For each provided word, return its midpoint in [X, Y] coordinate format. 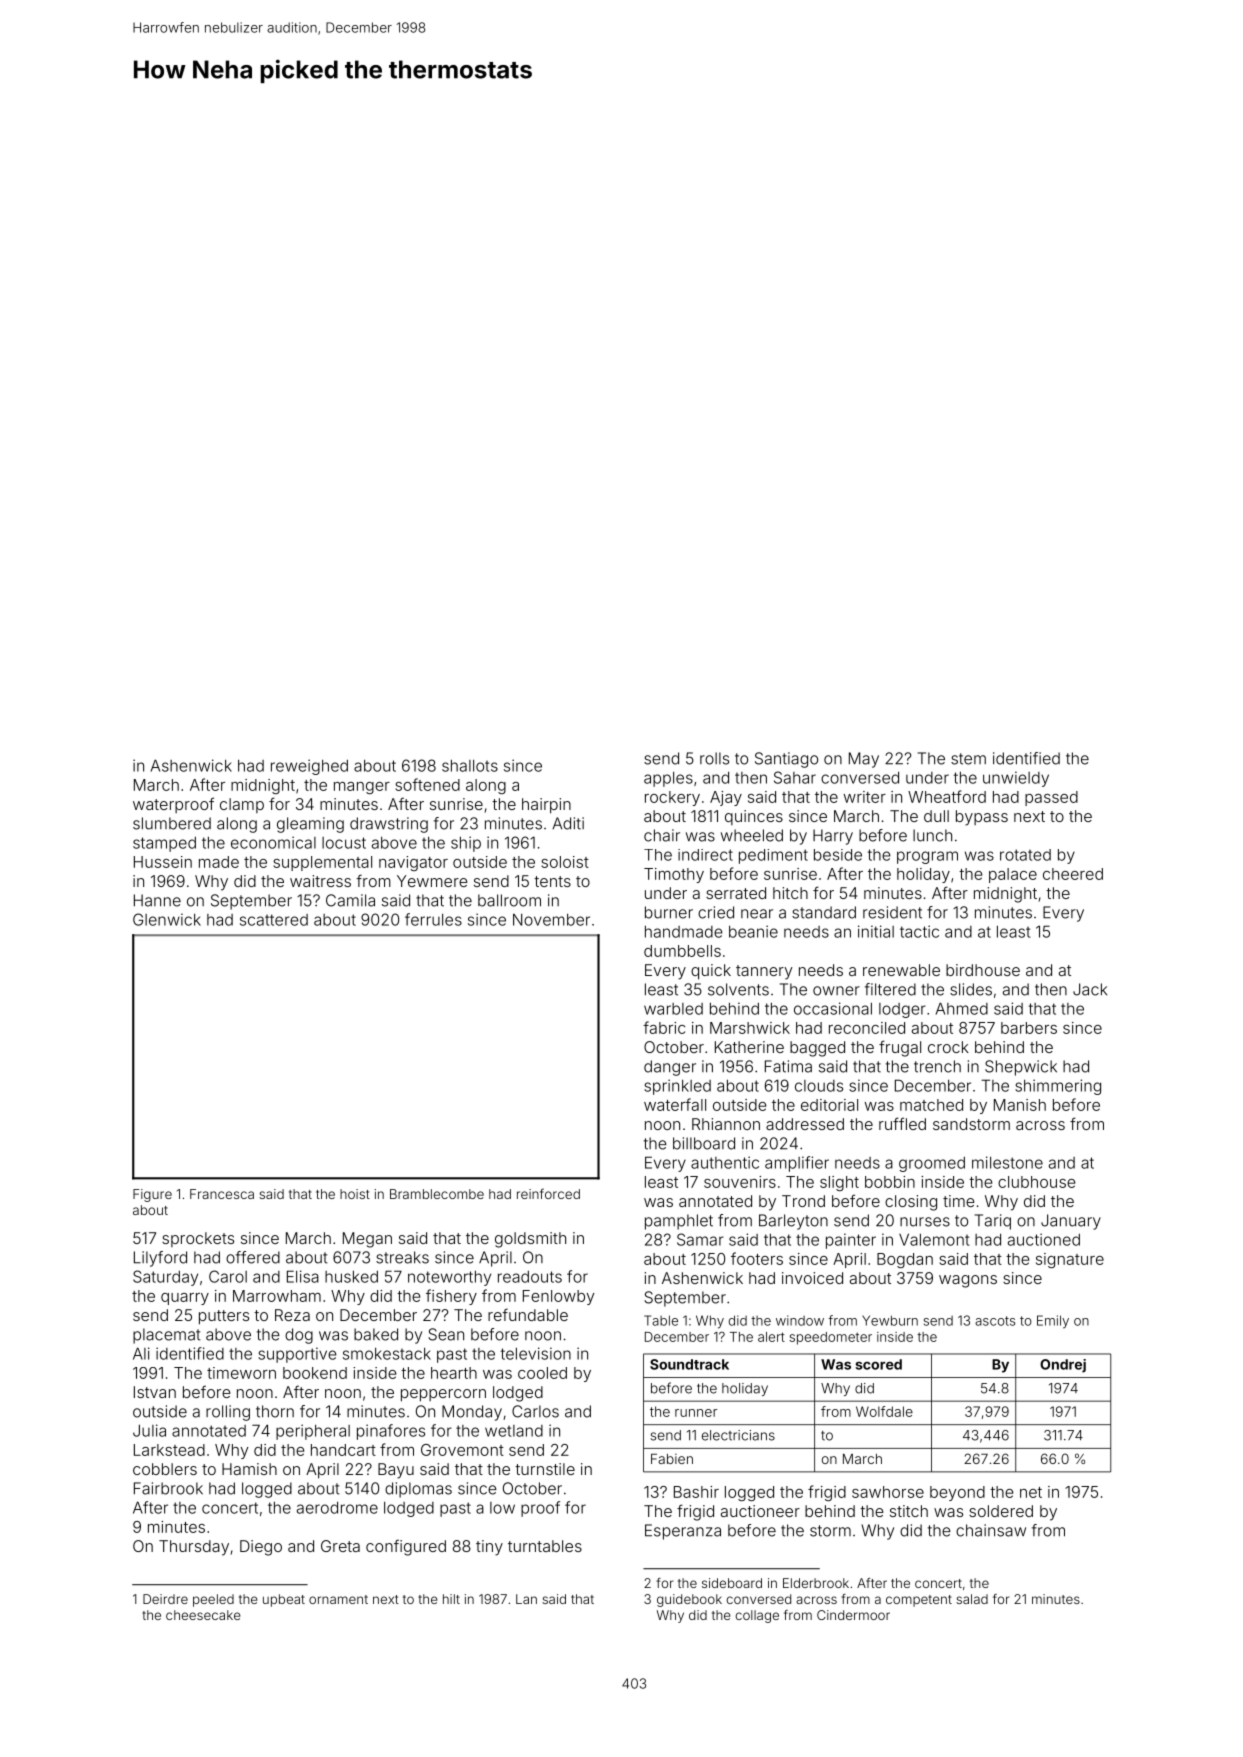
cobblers [165, 1469]
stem [968, 759]
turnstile [545, 1469]
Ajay [726, 798]
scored [879, 1364]
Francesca [222, 1194]
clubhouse [1036, 1182]
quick [711, 972]
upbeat [284, 1600]
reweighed [309, 767]
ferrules [433, 919]
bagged [817, 1049]
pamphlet [679, 1222]
